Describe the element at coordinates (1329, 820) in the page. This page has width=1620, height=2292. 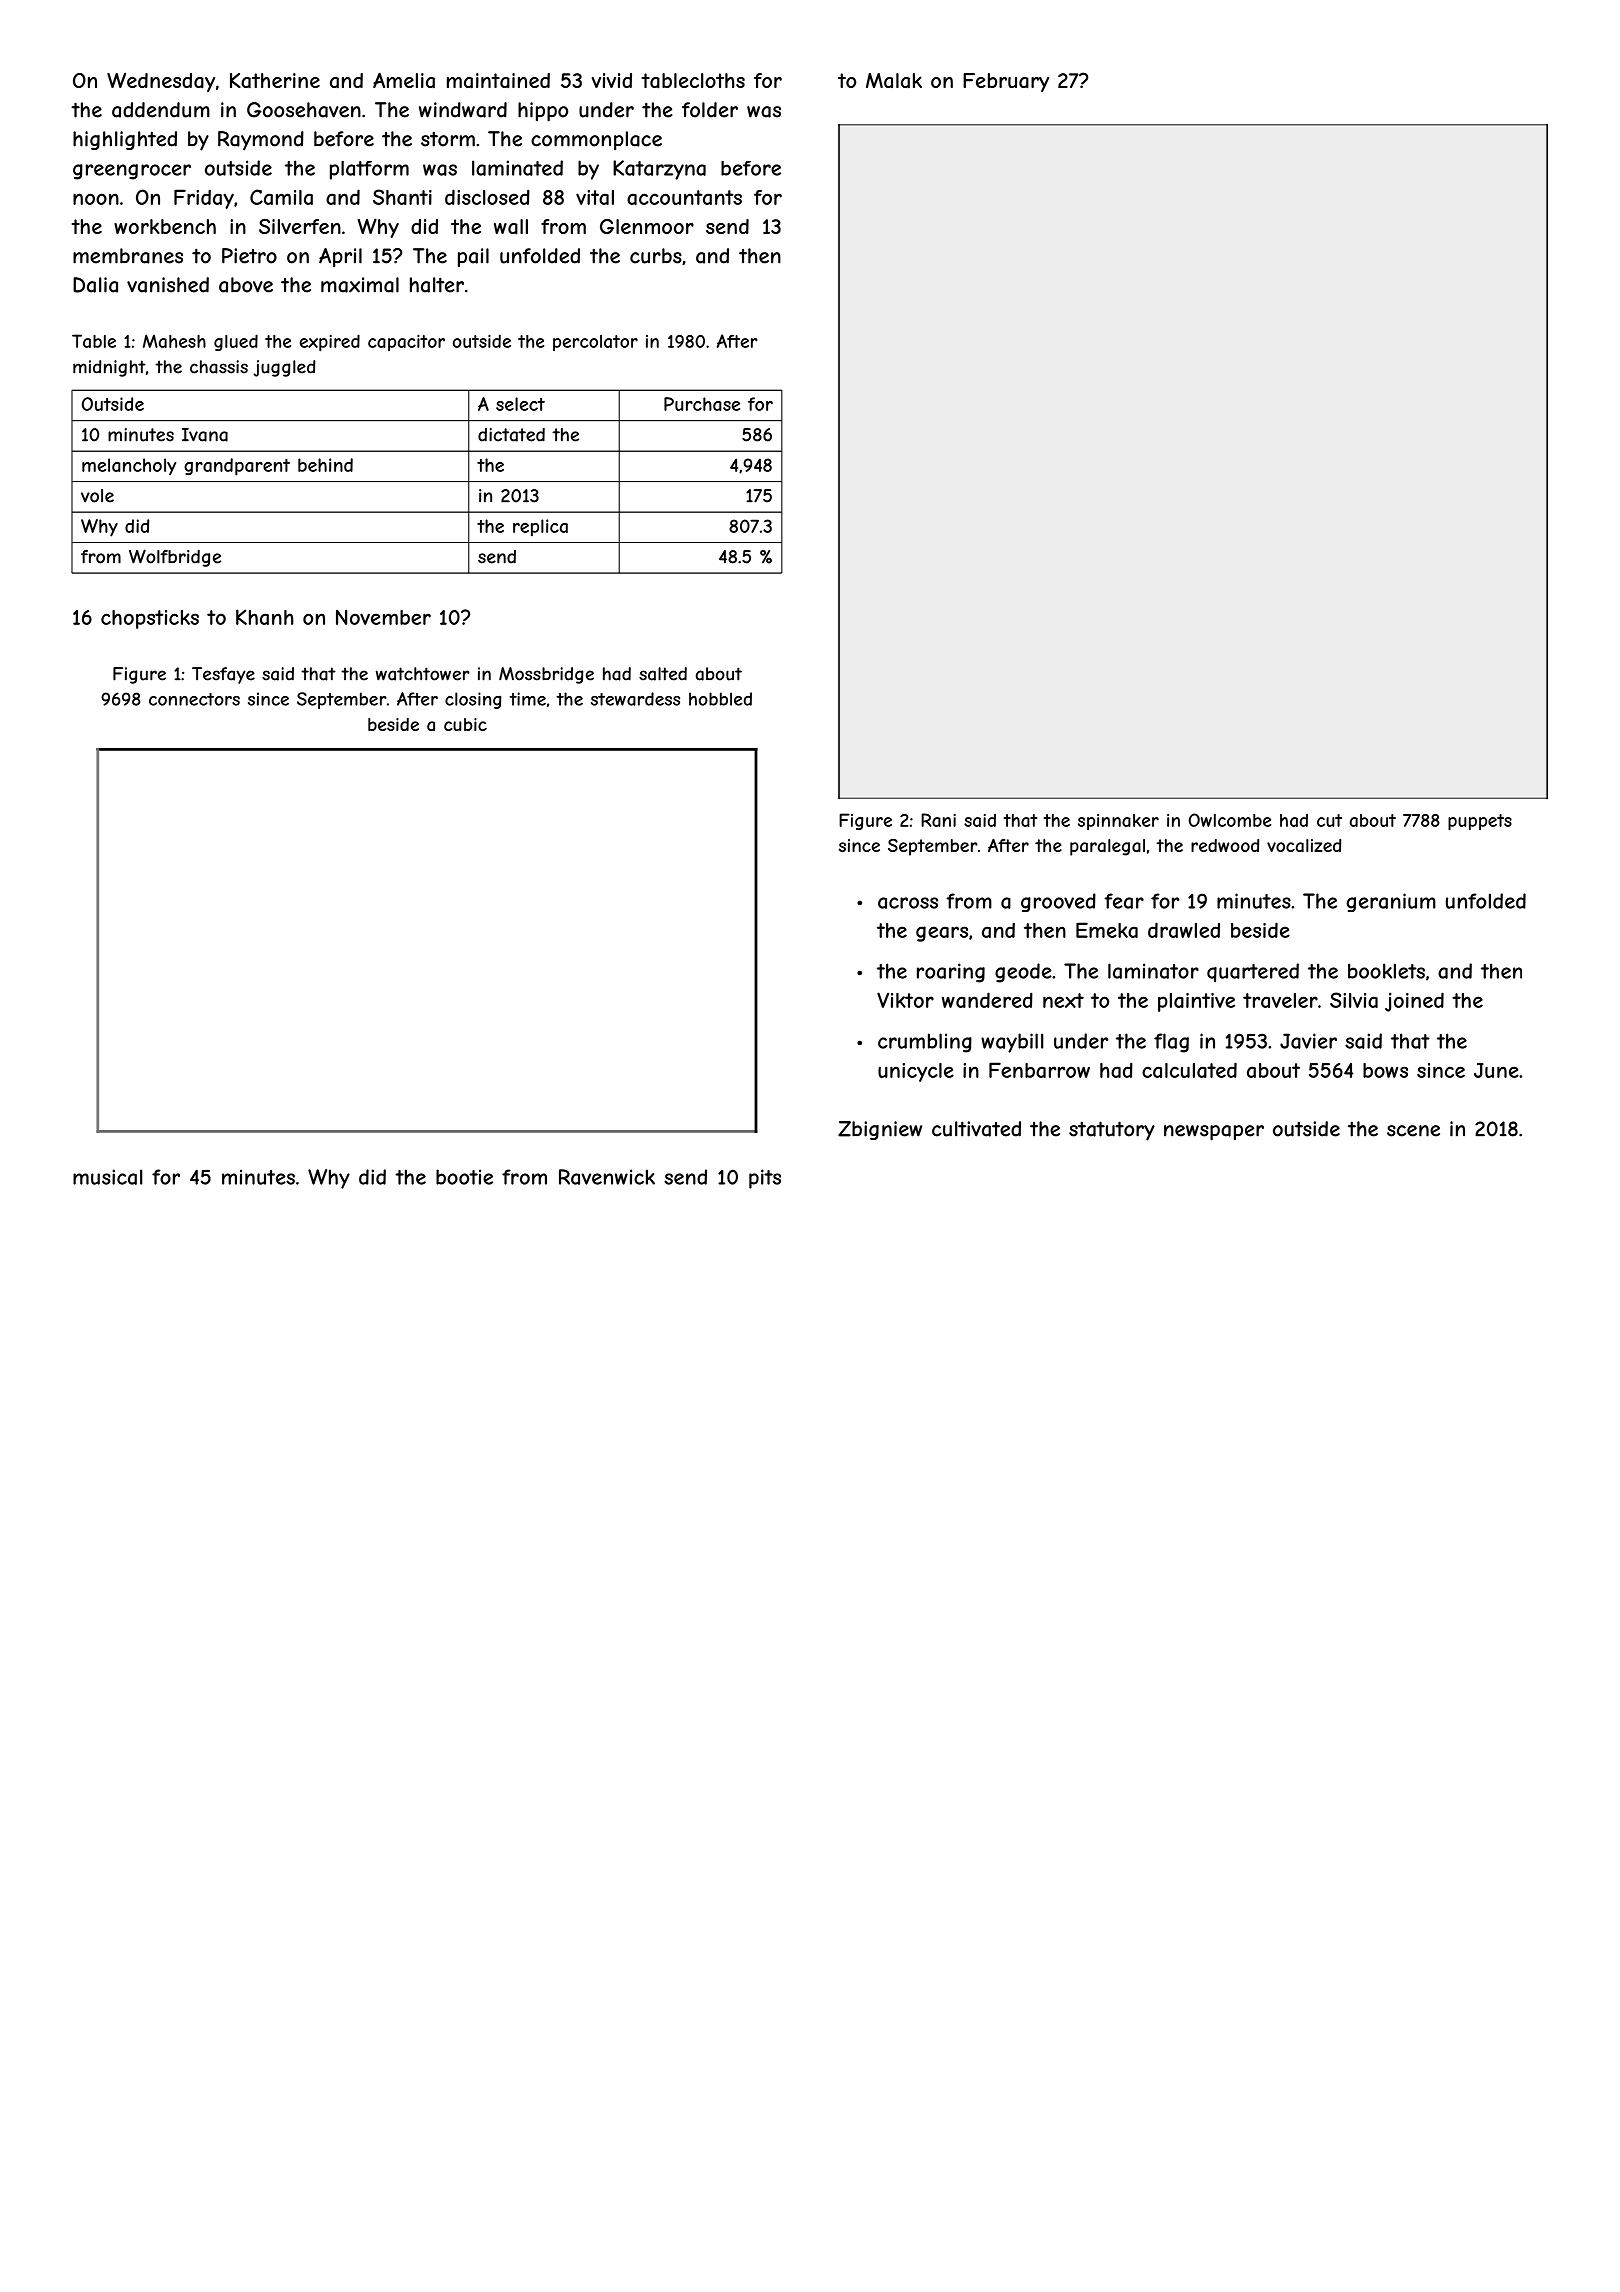
I see `cut` at that location.
